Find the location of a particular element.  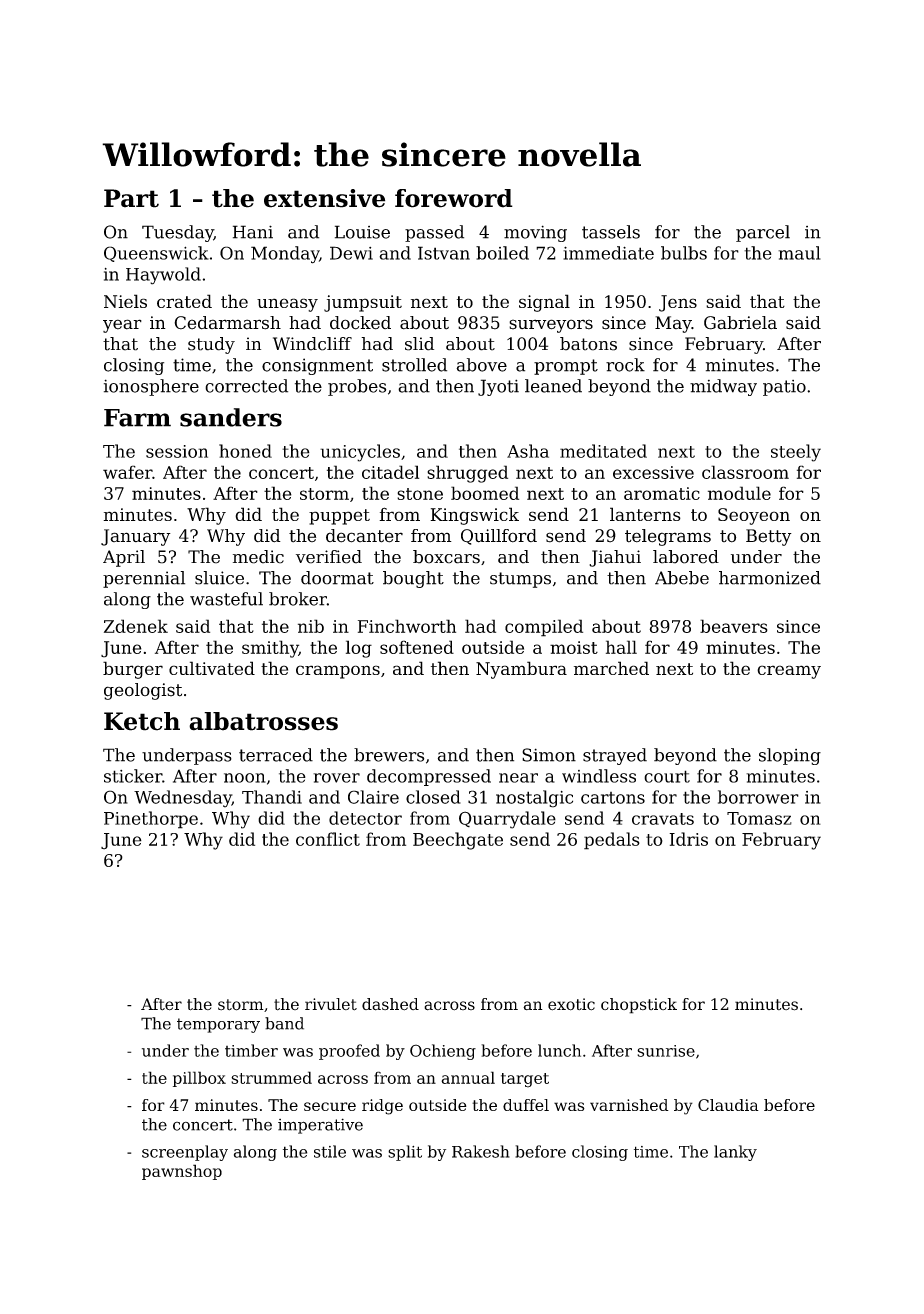

pillbox is located at coordinates (199, 1079).
